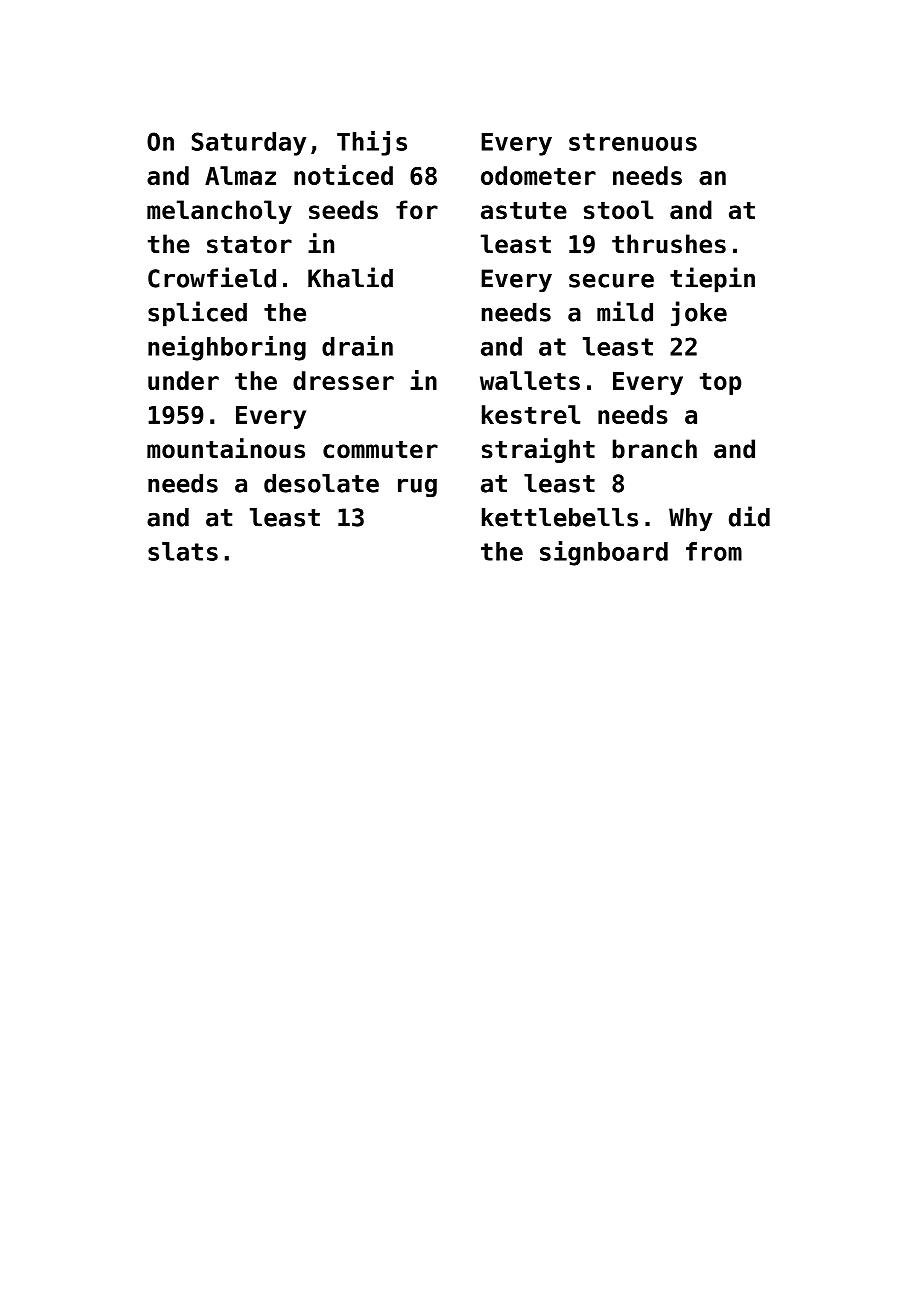 This image has height=1311, width=924. I want to click on rug, so click(417, 487).
